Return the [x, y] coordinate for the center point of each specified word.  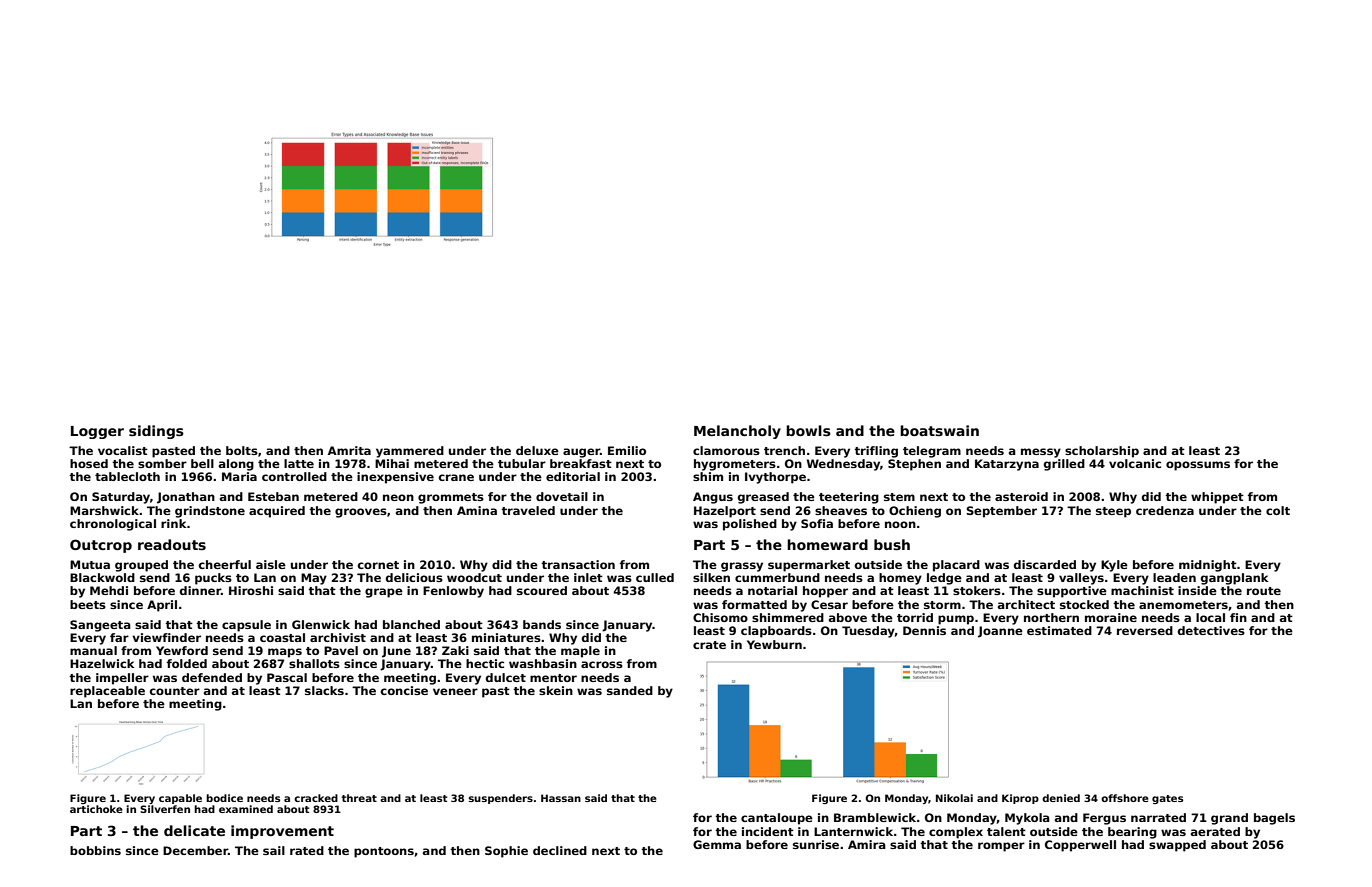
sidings [156, 432]
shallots [314, 663]
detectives [1211, 630]
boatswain [939, 430]
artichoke [96, 809]
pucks [213, 579]
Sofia [817, 523]
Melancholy [737, 432]
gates [1167, 799]
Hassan [561, 798]
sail [274, 850]
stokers [977, 590]
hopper [825, 592]
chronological [113, 525]
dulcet [506, 677]
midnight [1208, 566]
